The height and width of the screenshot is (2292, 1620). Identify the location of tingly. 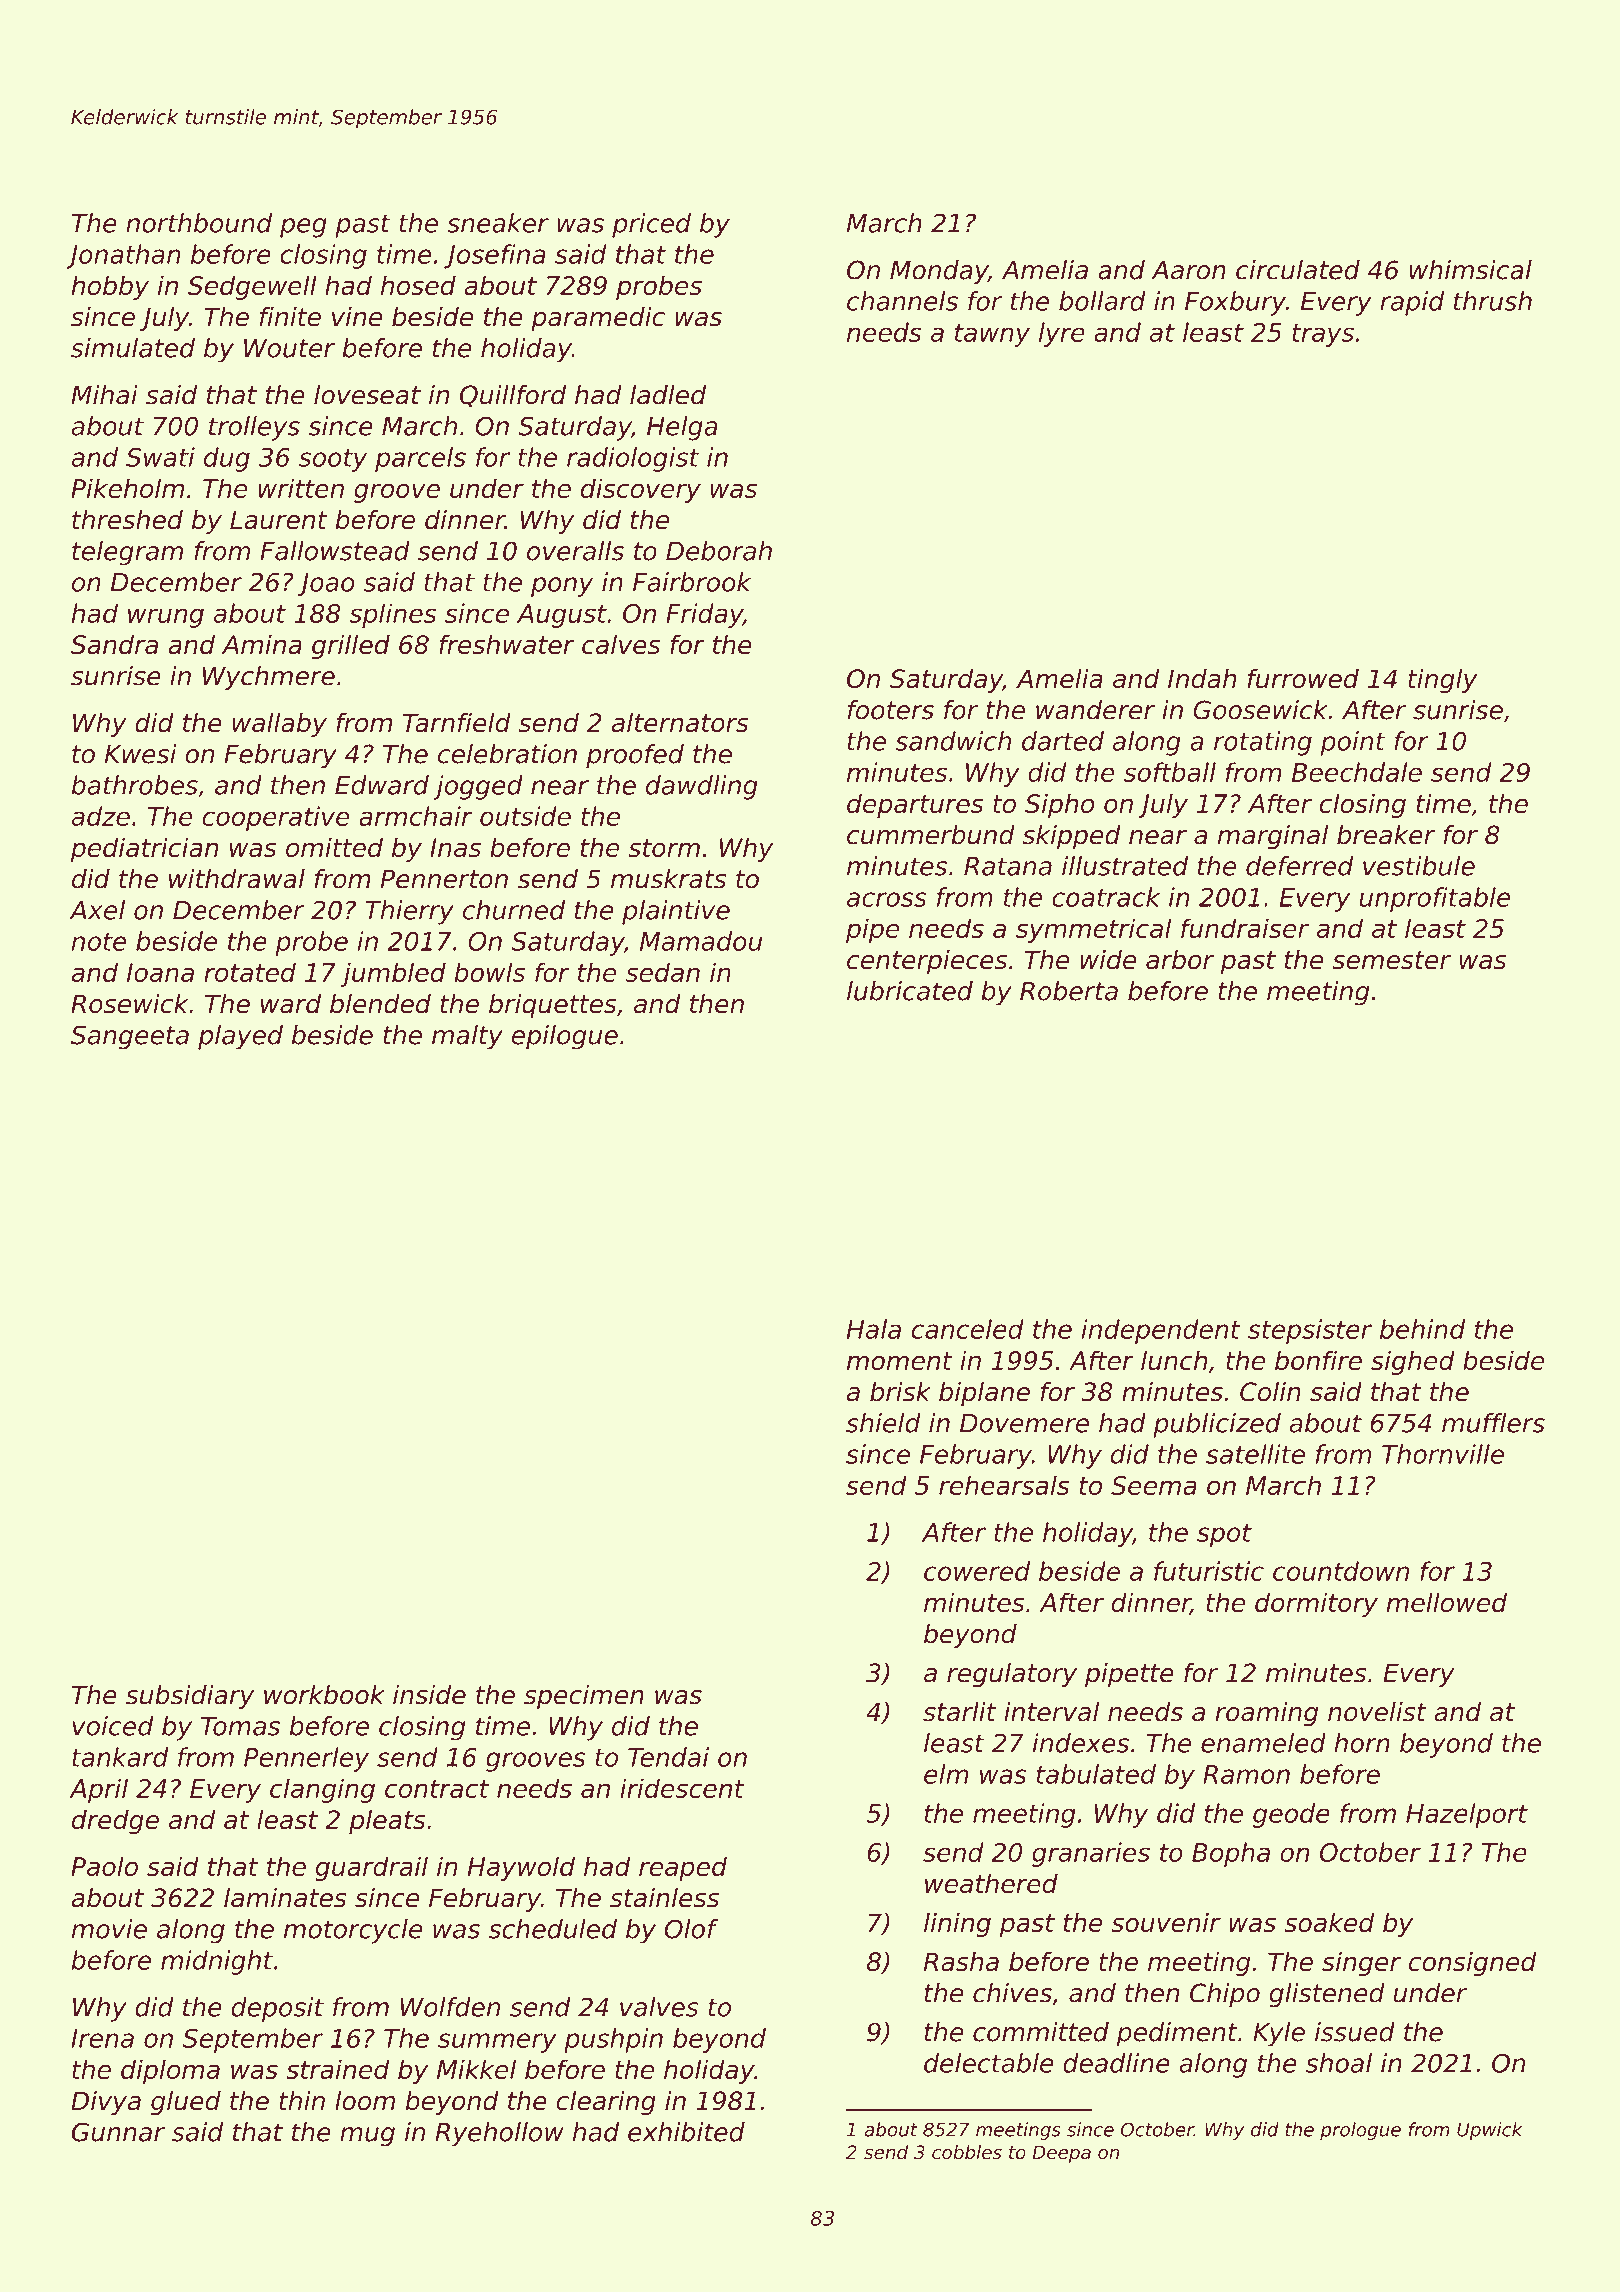
(1443, 681).
